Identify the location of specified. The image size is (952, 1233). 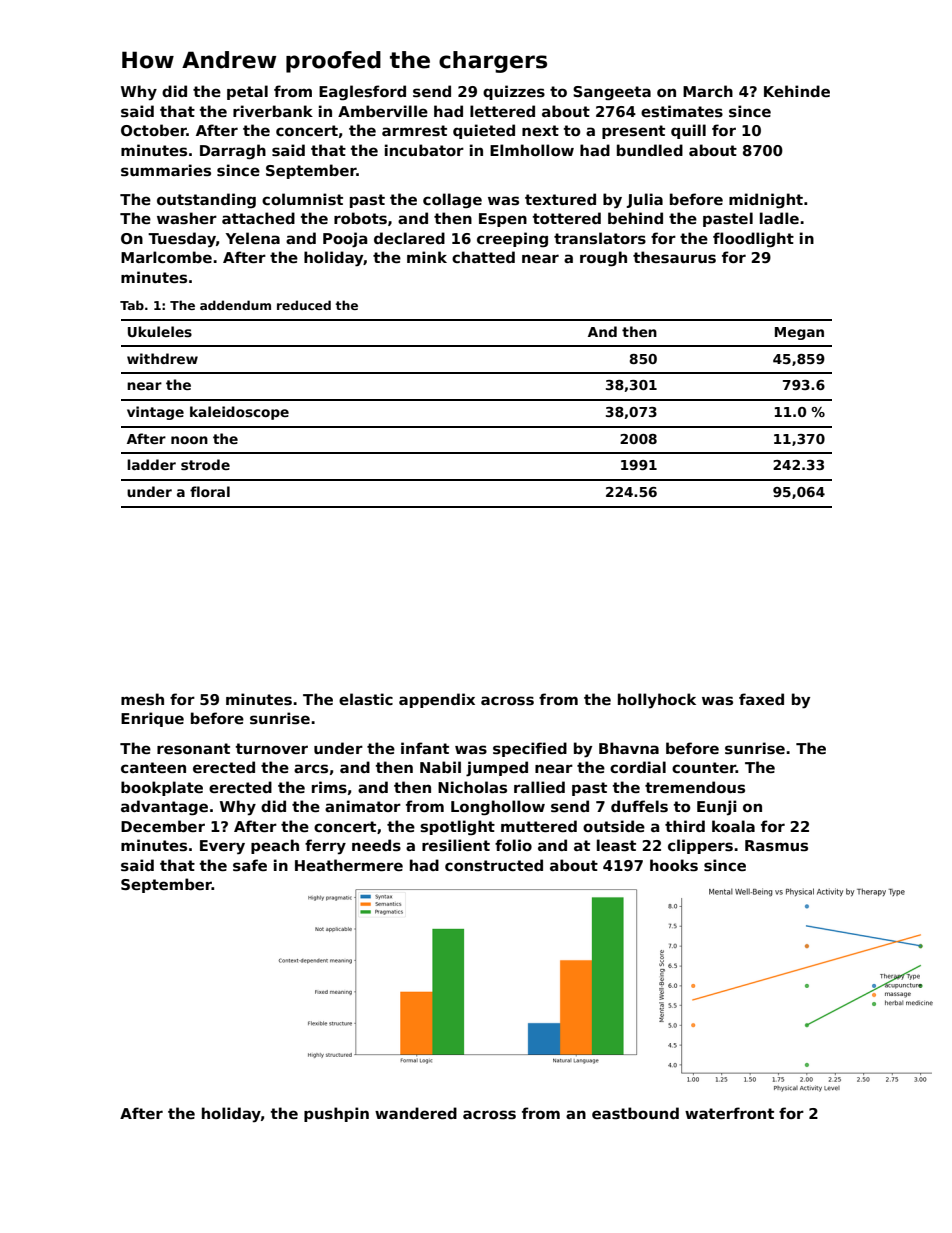
(530, 749).
